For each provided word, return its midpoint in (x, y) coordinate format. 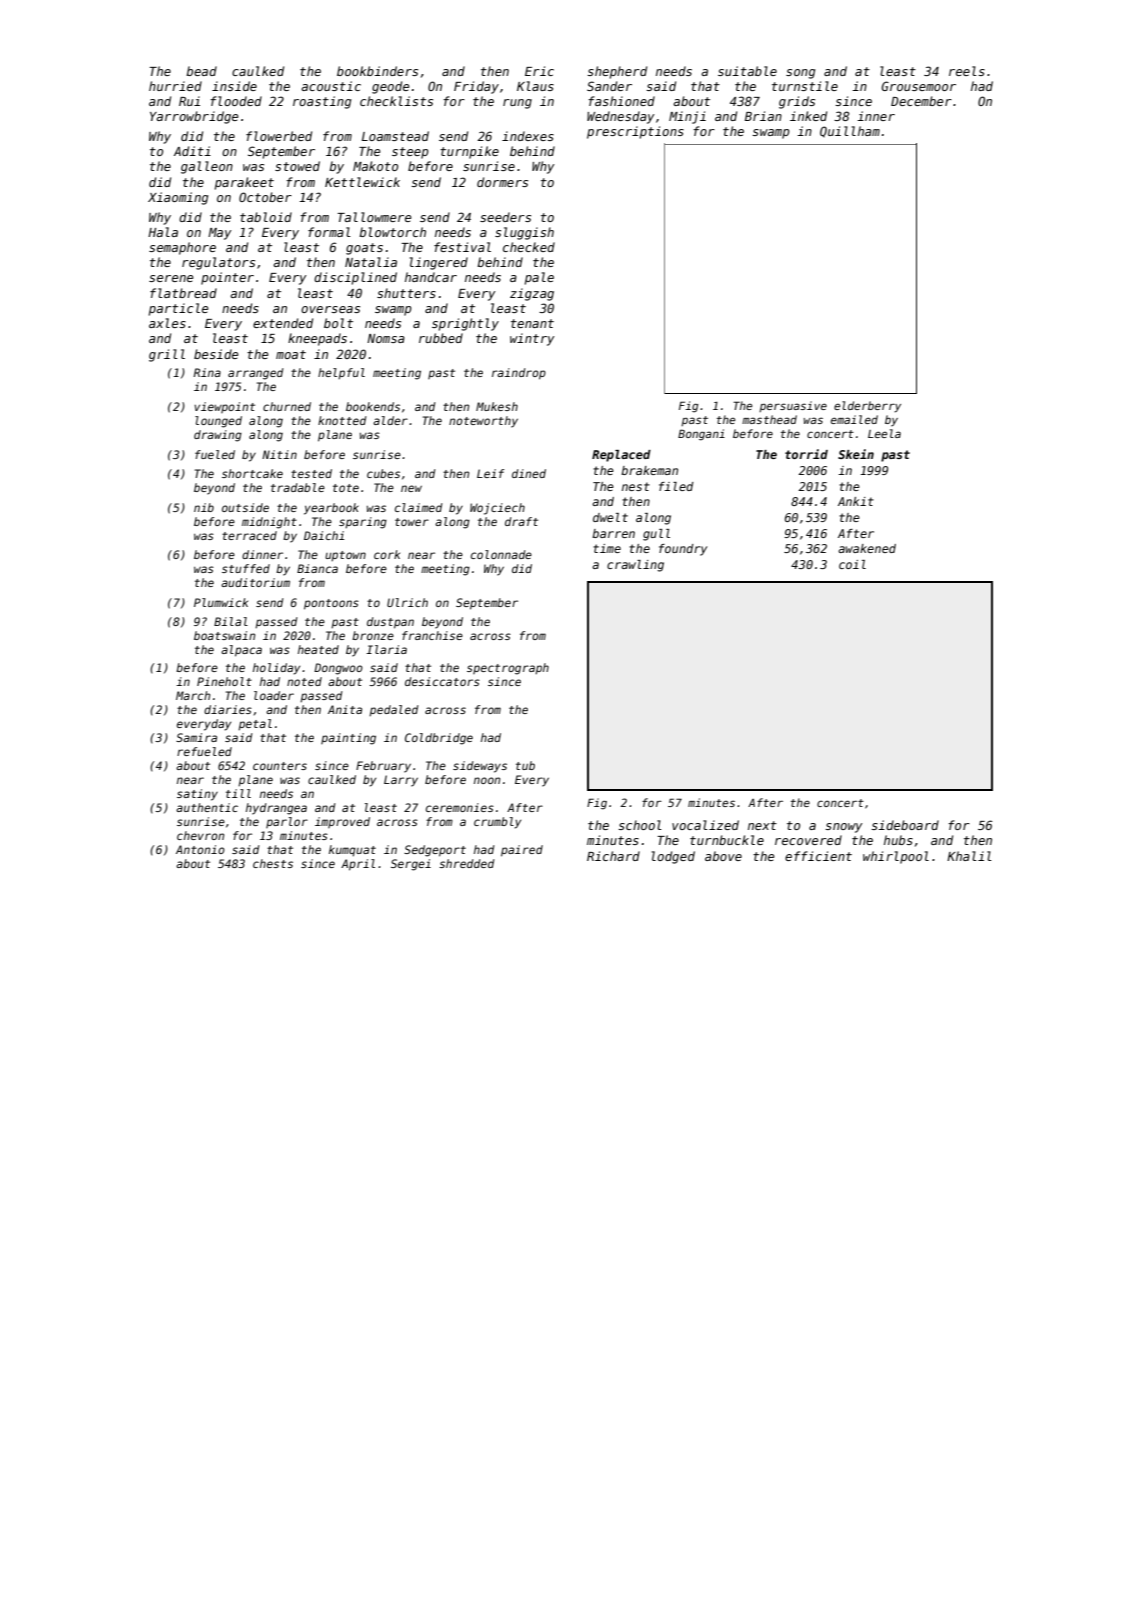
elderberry (867, 407)
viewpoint (224, 407)
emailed (854, 419)
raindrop (519, 374)
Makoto (375, 166)
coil (852, 564)
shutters (406, 293)
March (193, 695)
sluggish (524, 233)
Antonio (200, 849)
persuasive (793, 406)
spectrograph (508, 669)
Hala (163, 232)
